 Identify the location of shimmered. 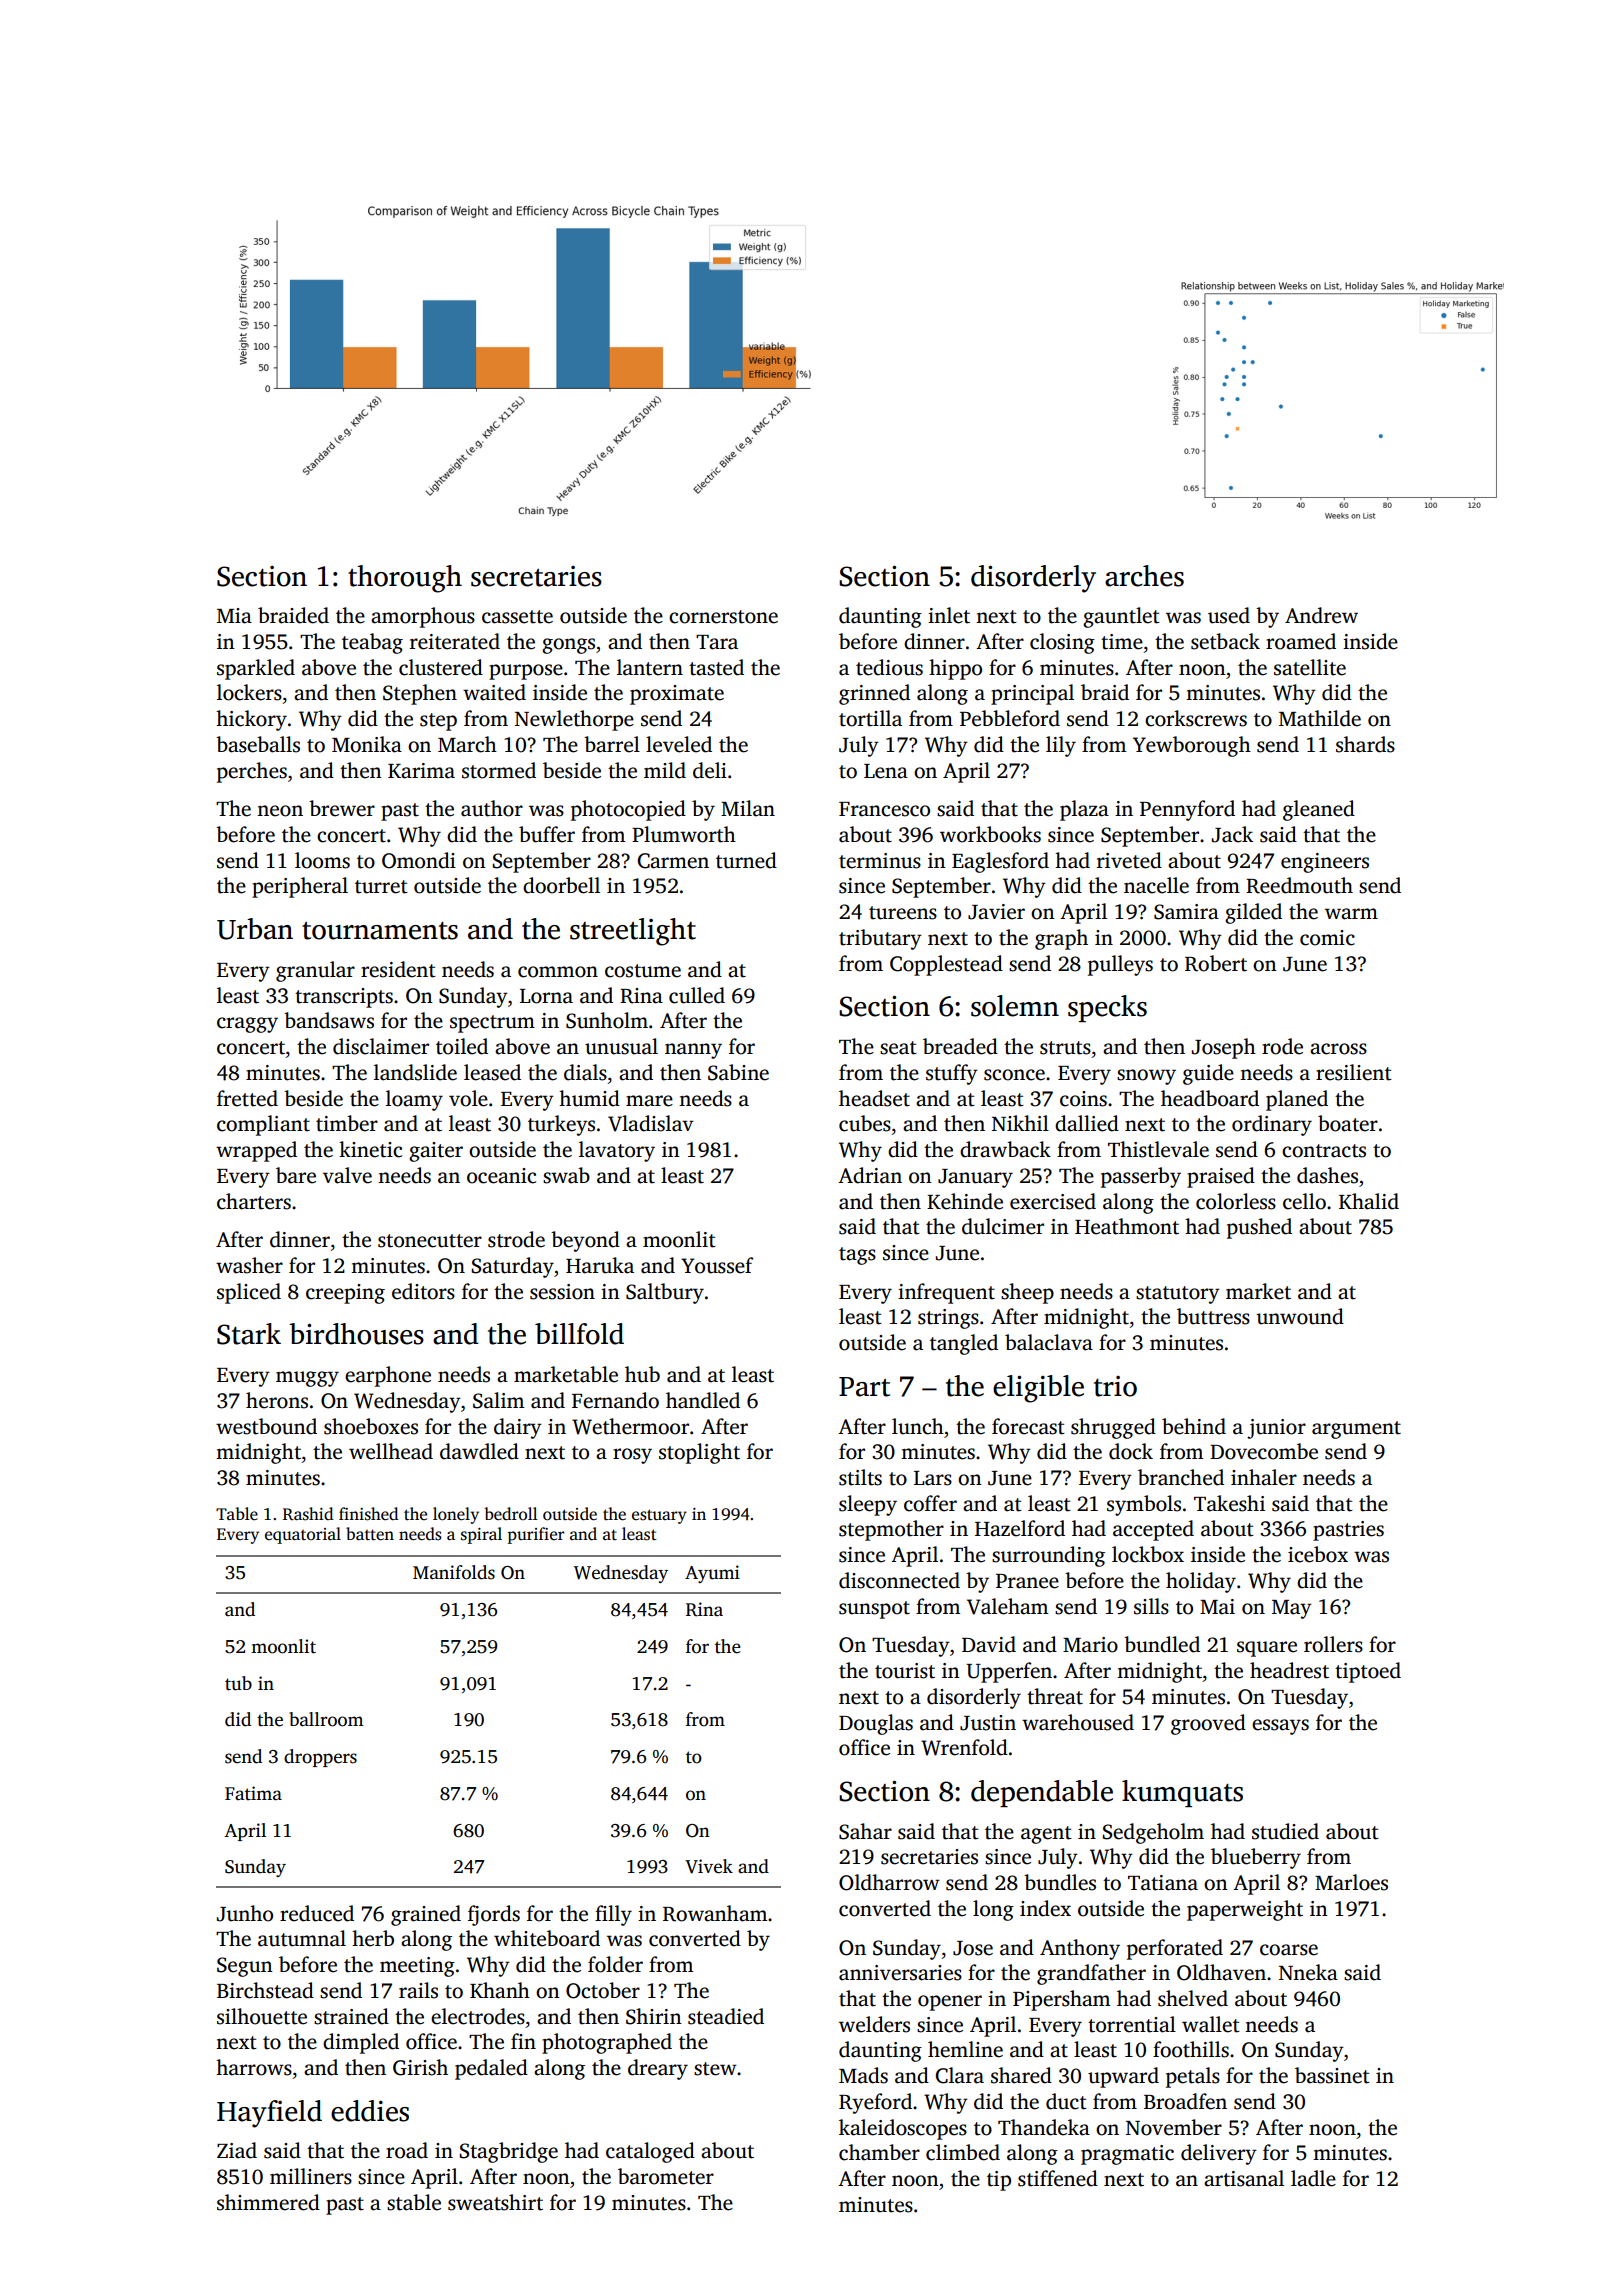
(268, 2202).
